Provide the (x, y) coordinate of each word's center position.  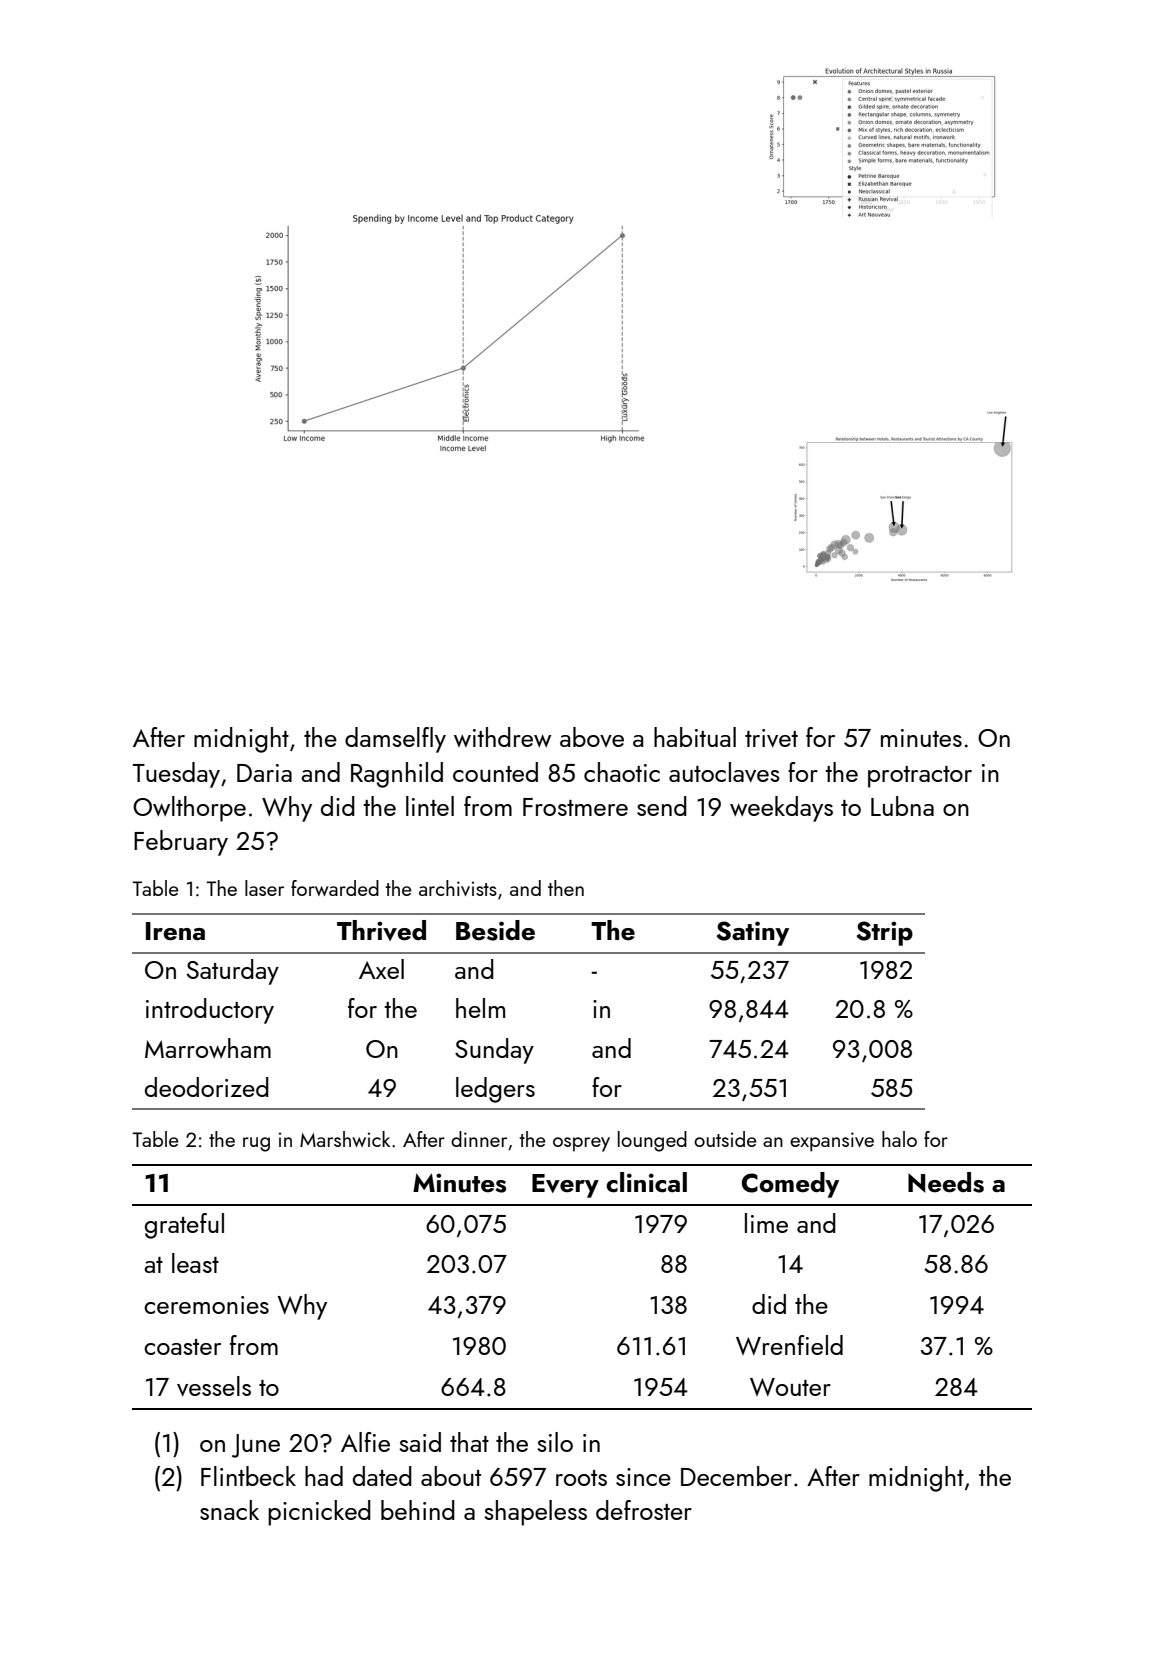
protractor (920, 777)
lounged (652, 1141)
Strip (885, 933)
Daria (264, 773)
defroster (644, 1510)
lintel (430, 806)
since (643, 1477)
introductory (210, 1011)
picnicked (319, 1513)
